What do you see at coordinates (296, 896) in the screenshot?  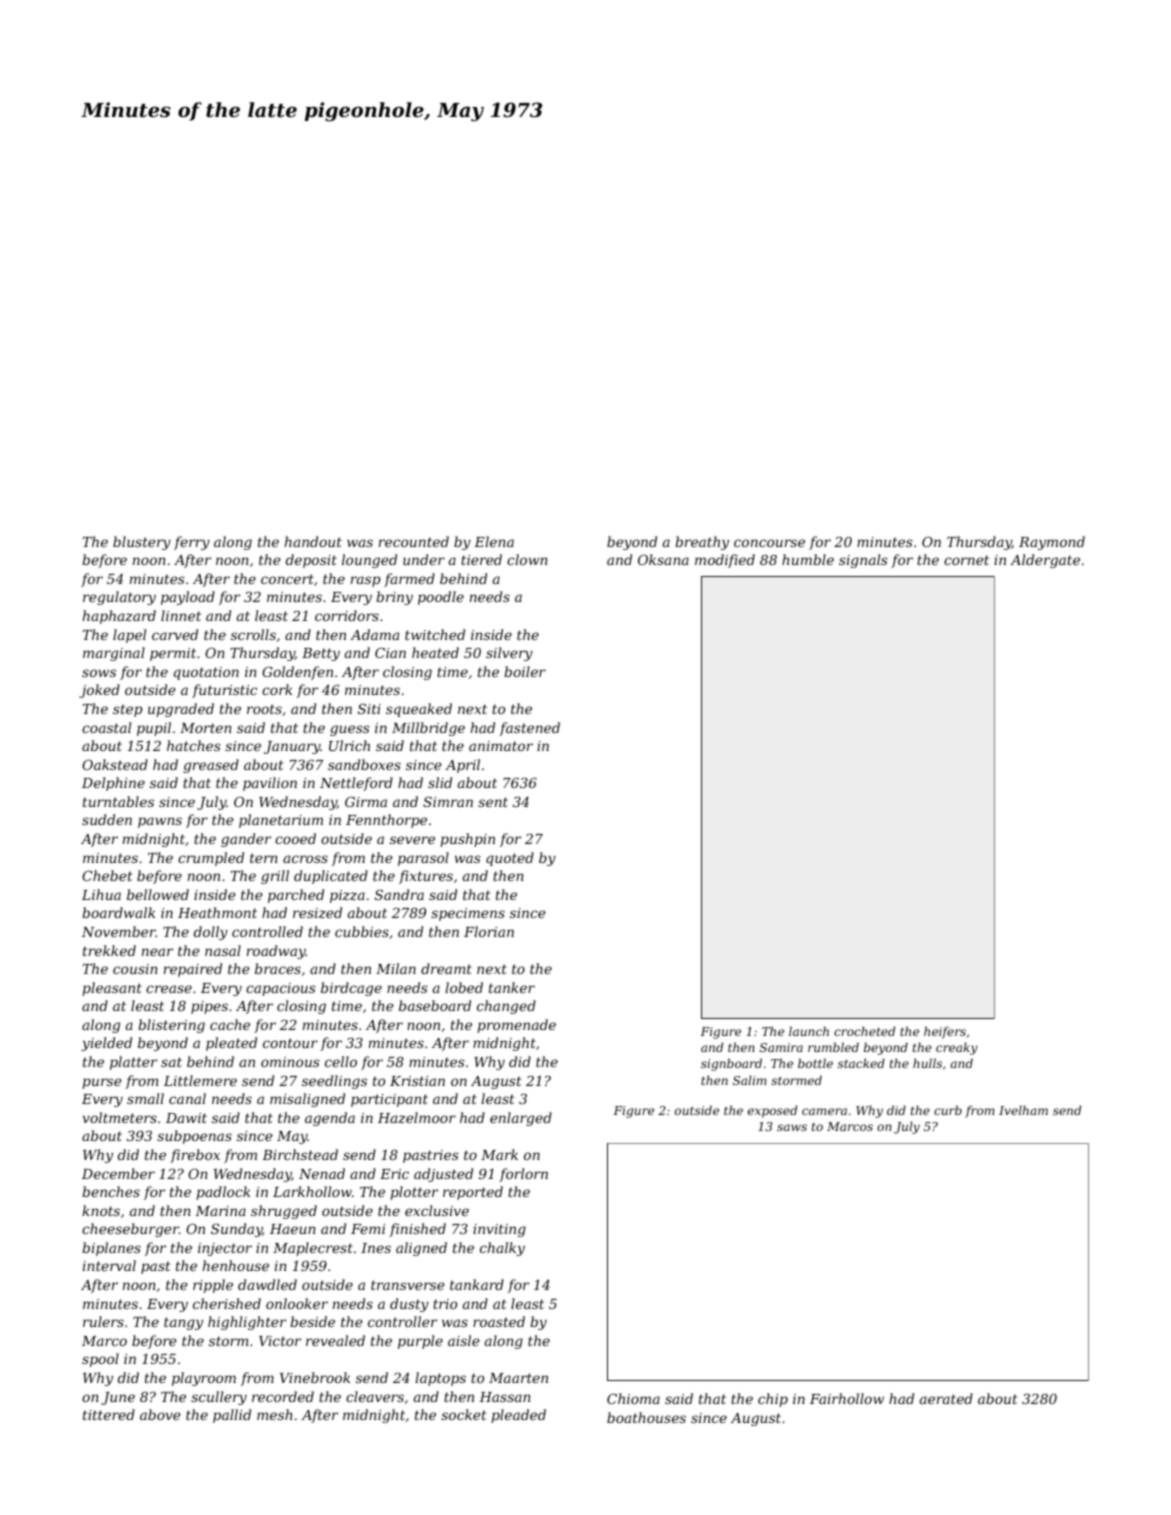 I see `parched` at bounding box center [296, 896].
